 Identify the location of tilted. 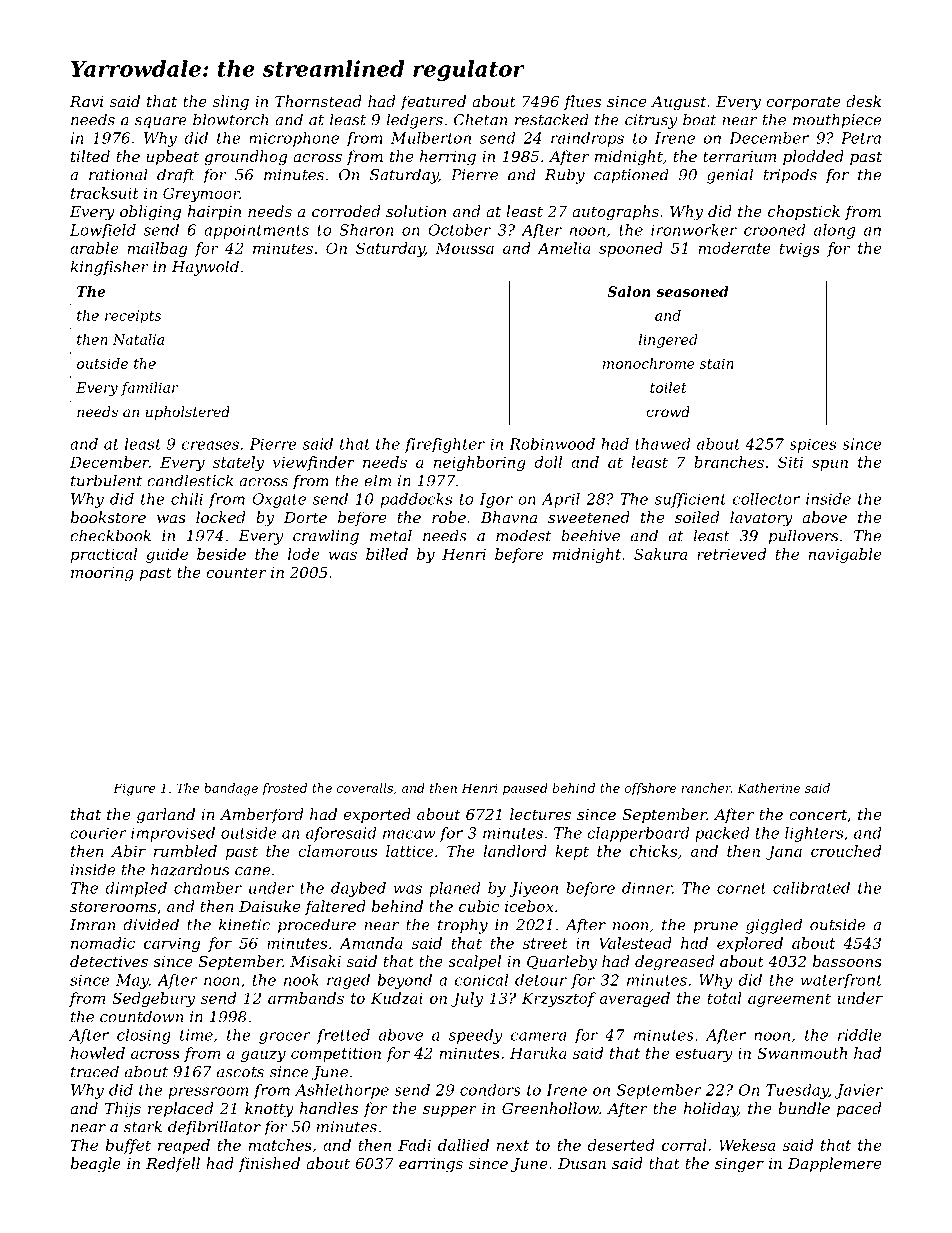
(90, 156).
